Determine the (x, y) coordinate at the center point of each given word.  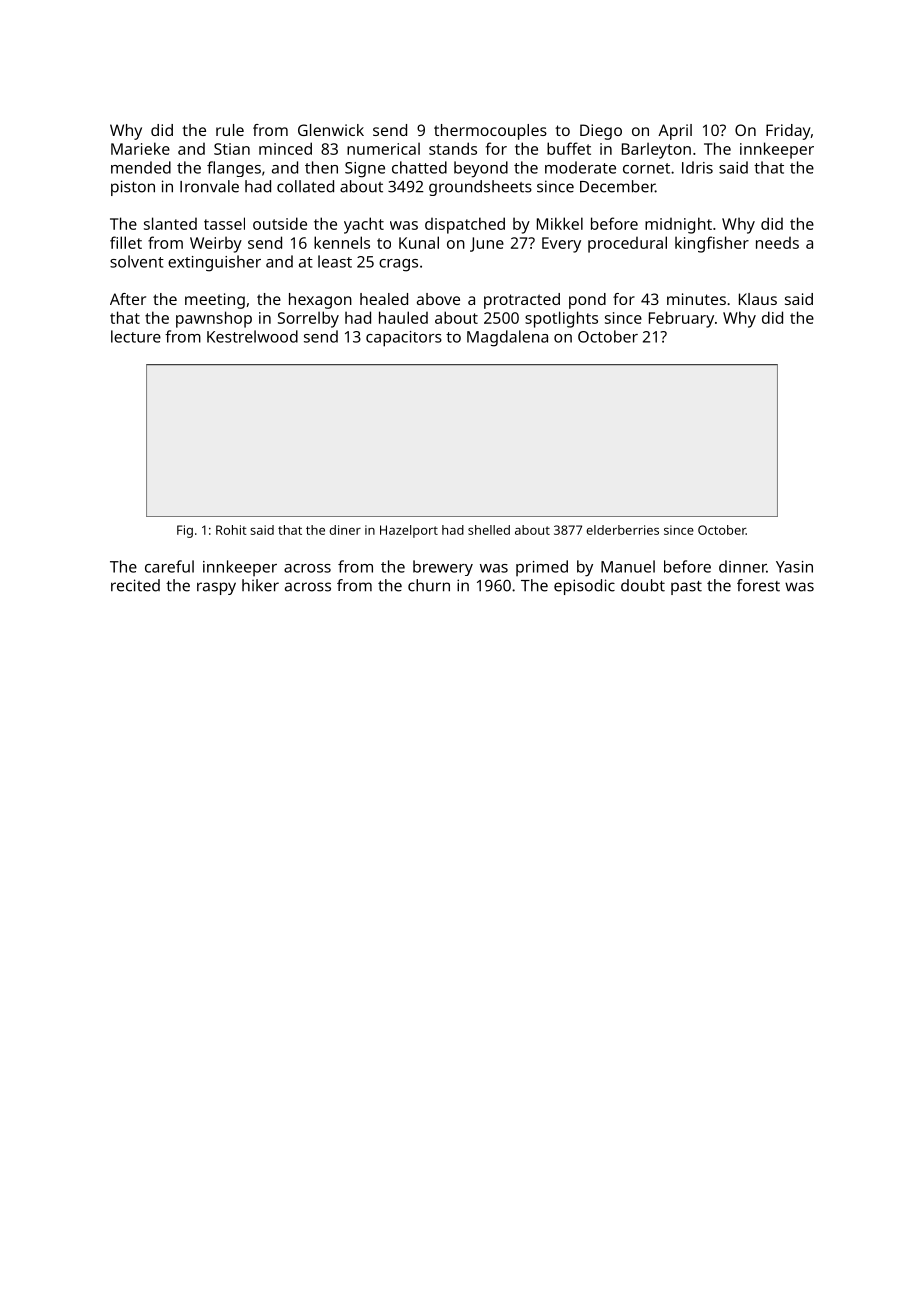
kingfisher (712, 244)
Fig (185, 531)
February (681, 319)
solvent (137, 261)
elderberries (622, 530)
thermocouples (490, 132)
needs (777, 243)
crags (398, 265)
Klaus (758, 299)
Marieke (140, 148)
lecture (136, 336)
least (335, 261)
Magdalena (507, 338)
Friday (788, 132)
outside (280, 223)
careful (169, 566)
